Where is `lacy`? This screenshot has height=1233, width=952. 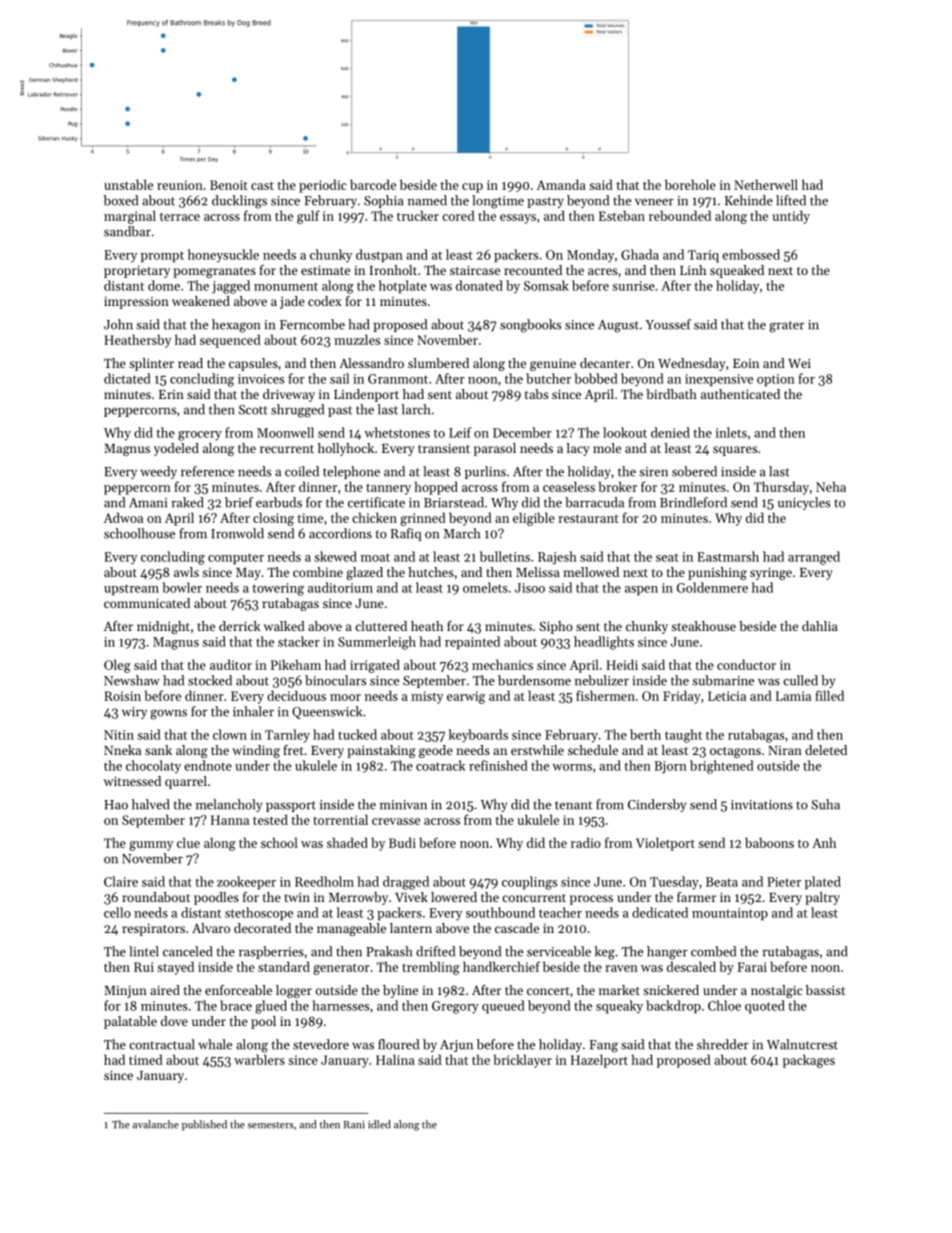
lacy is located at coordinates (578, 449).
